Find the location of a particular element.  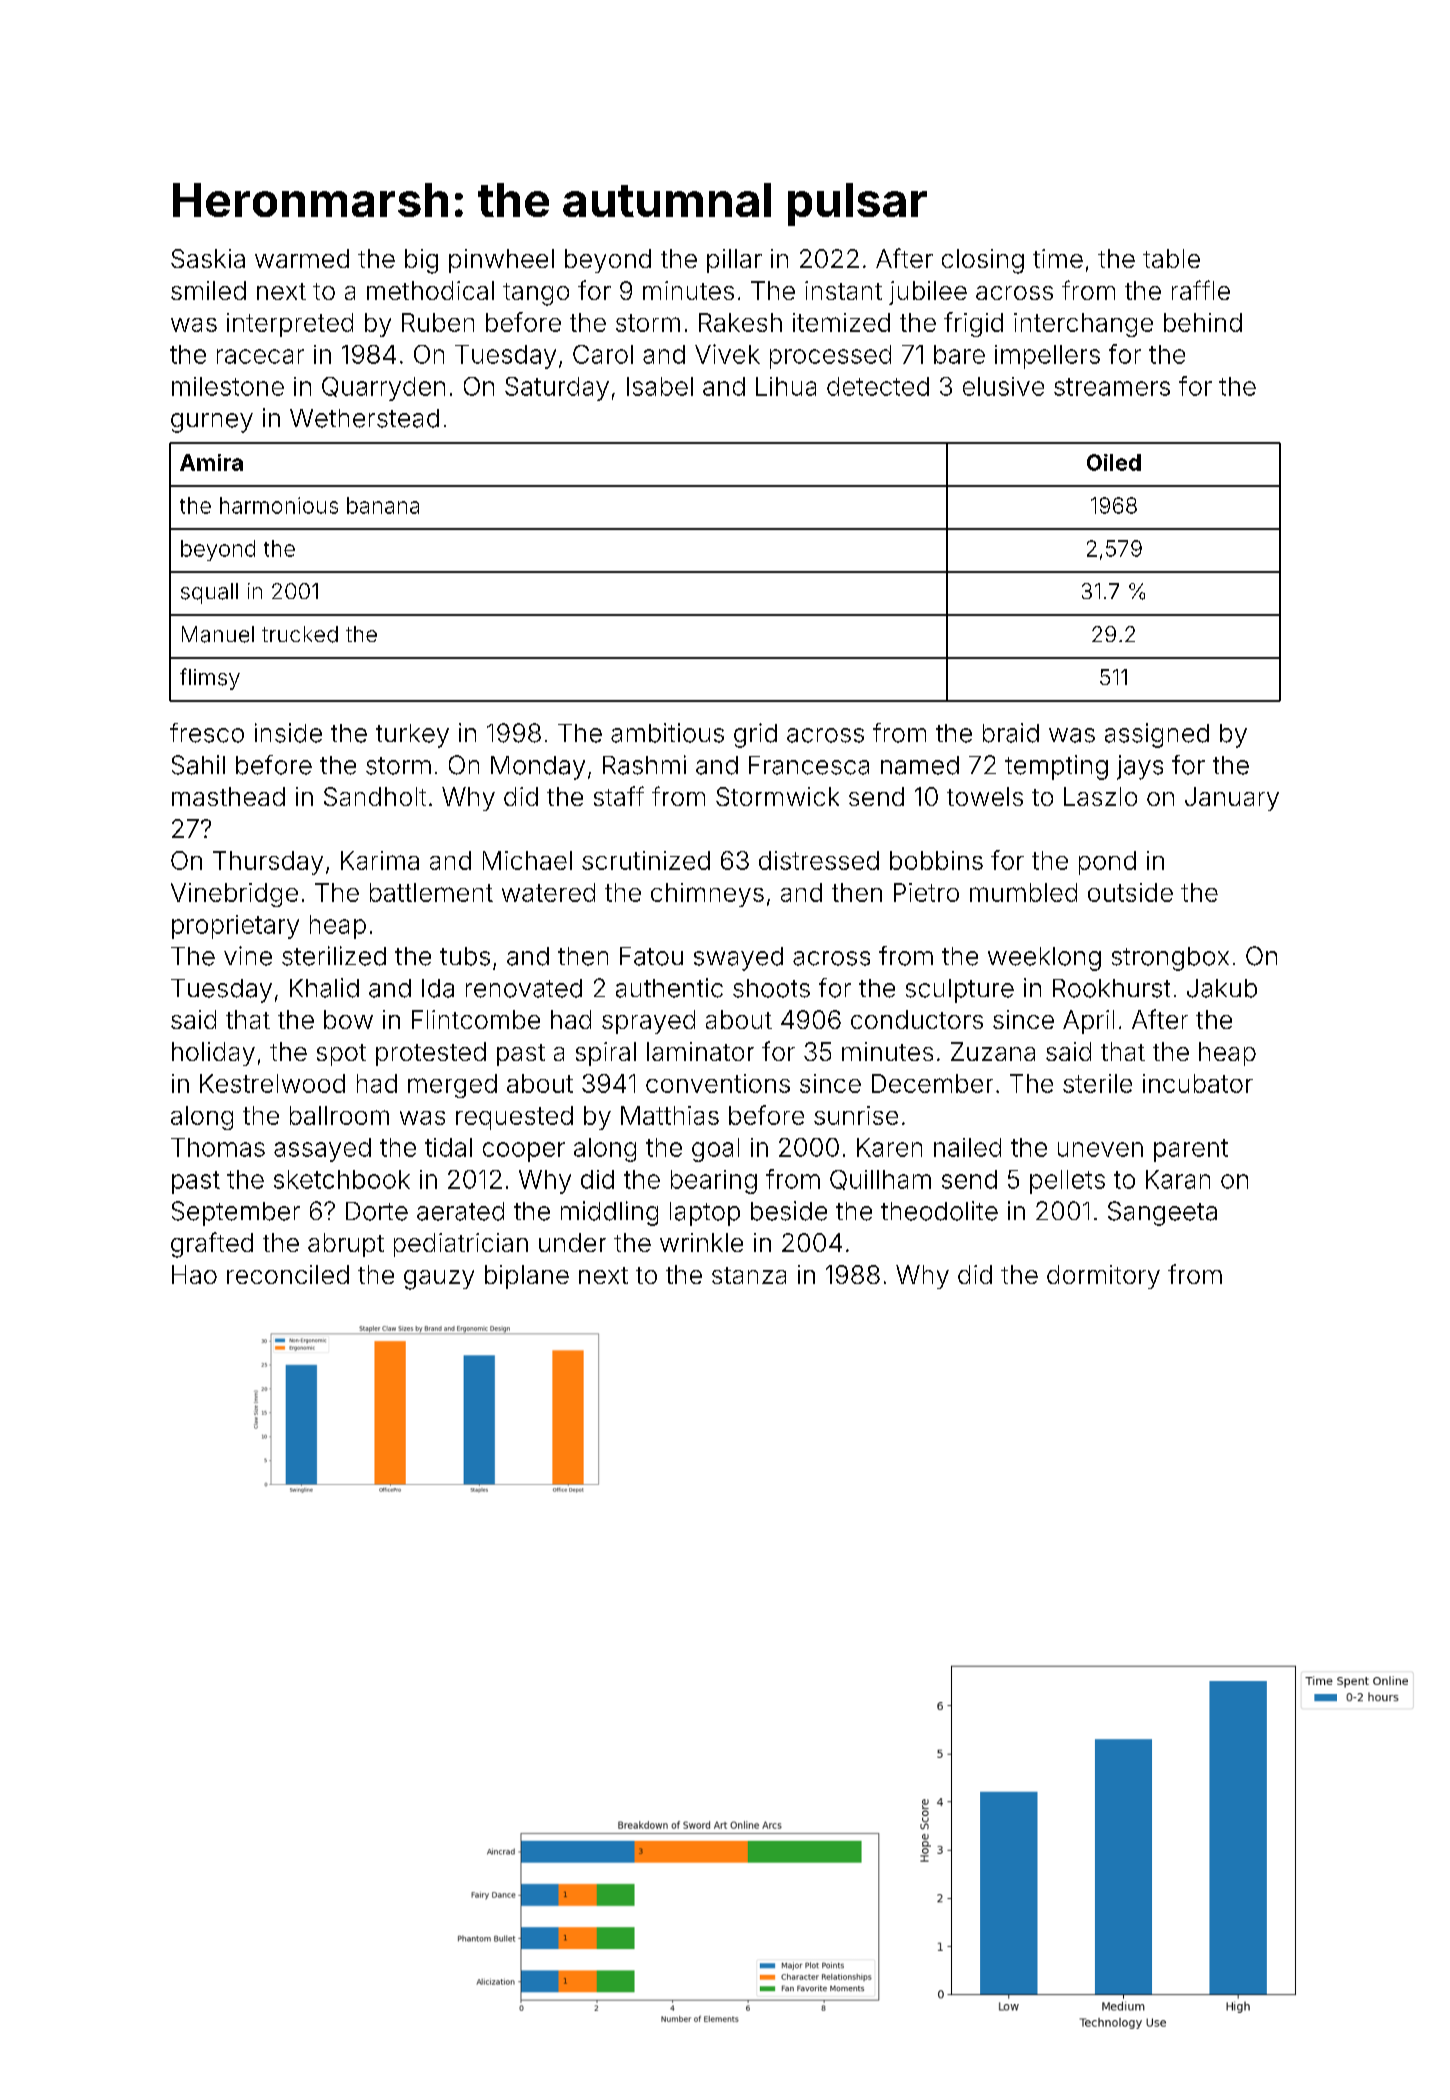

banana is located at coordinates (383, 505).
